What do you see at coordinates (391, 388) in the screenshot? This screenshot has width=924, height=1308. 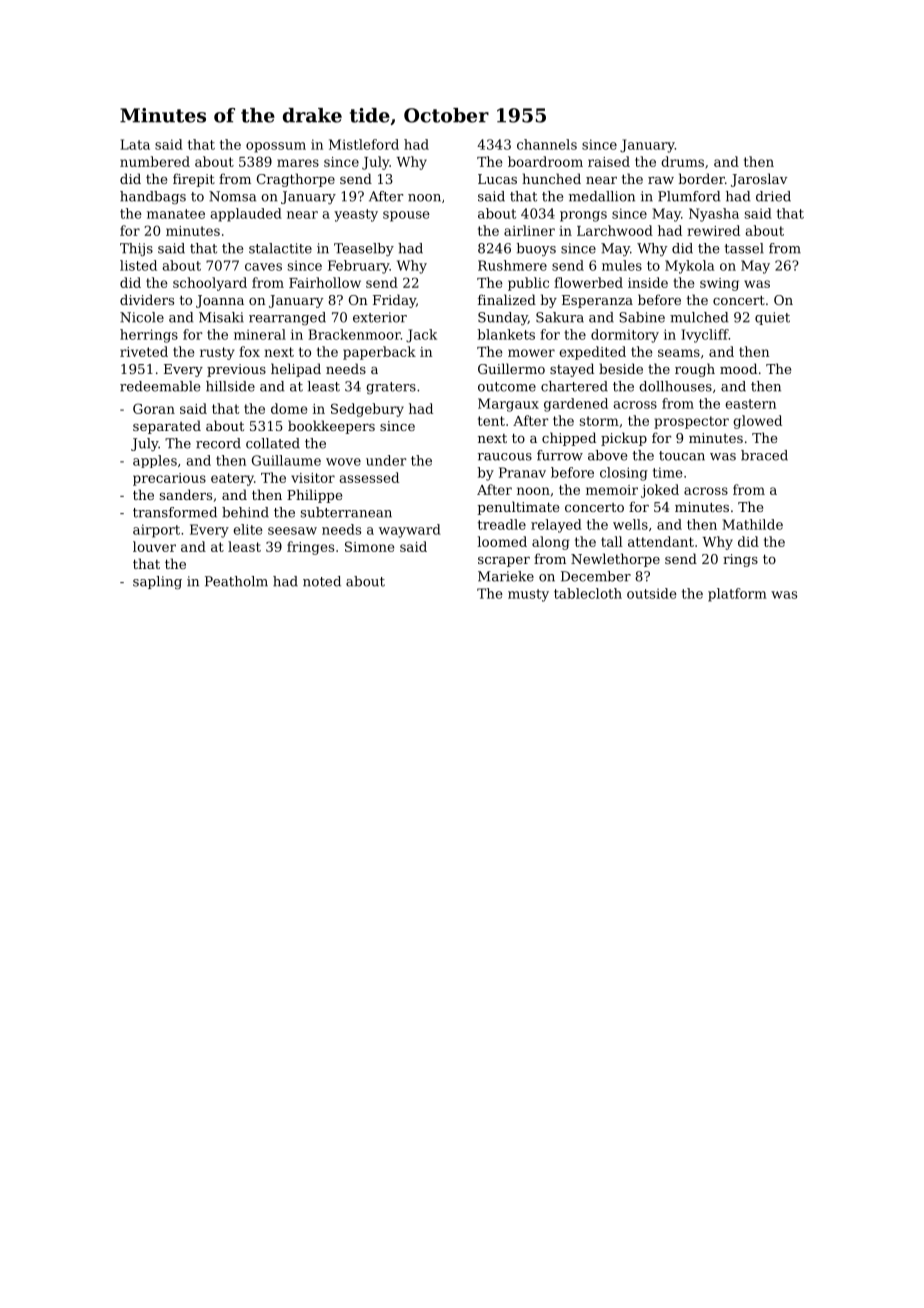 I see `graters` at bounding box center [391, 388].
